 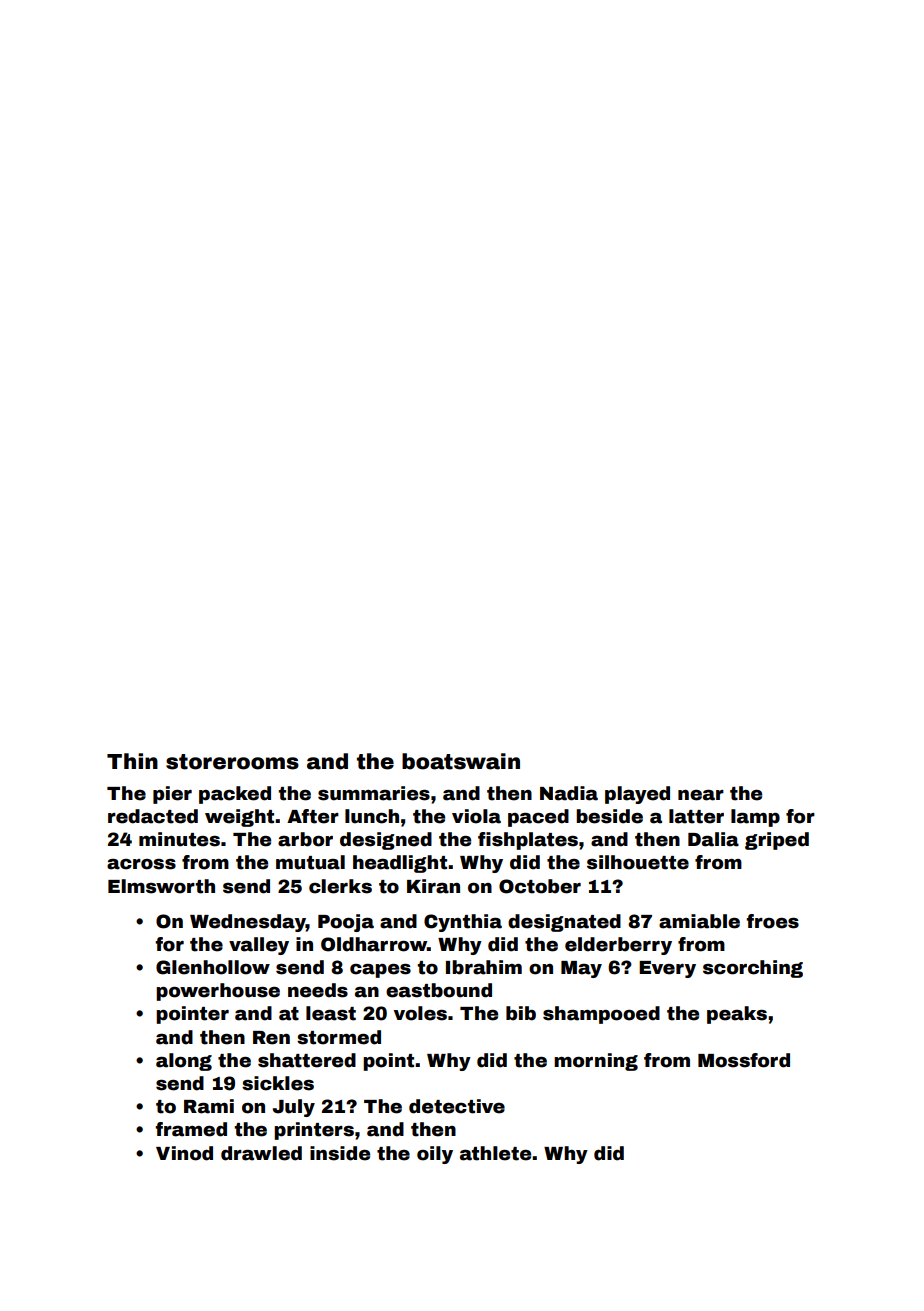 What do you see at coordinates (213, 967) in the screenshot?
I see `Glenhollow` at bounding box center [213, 967].
